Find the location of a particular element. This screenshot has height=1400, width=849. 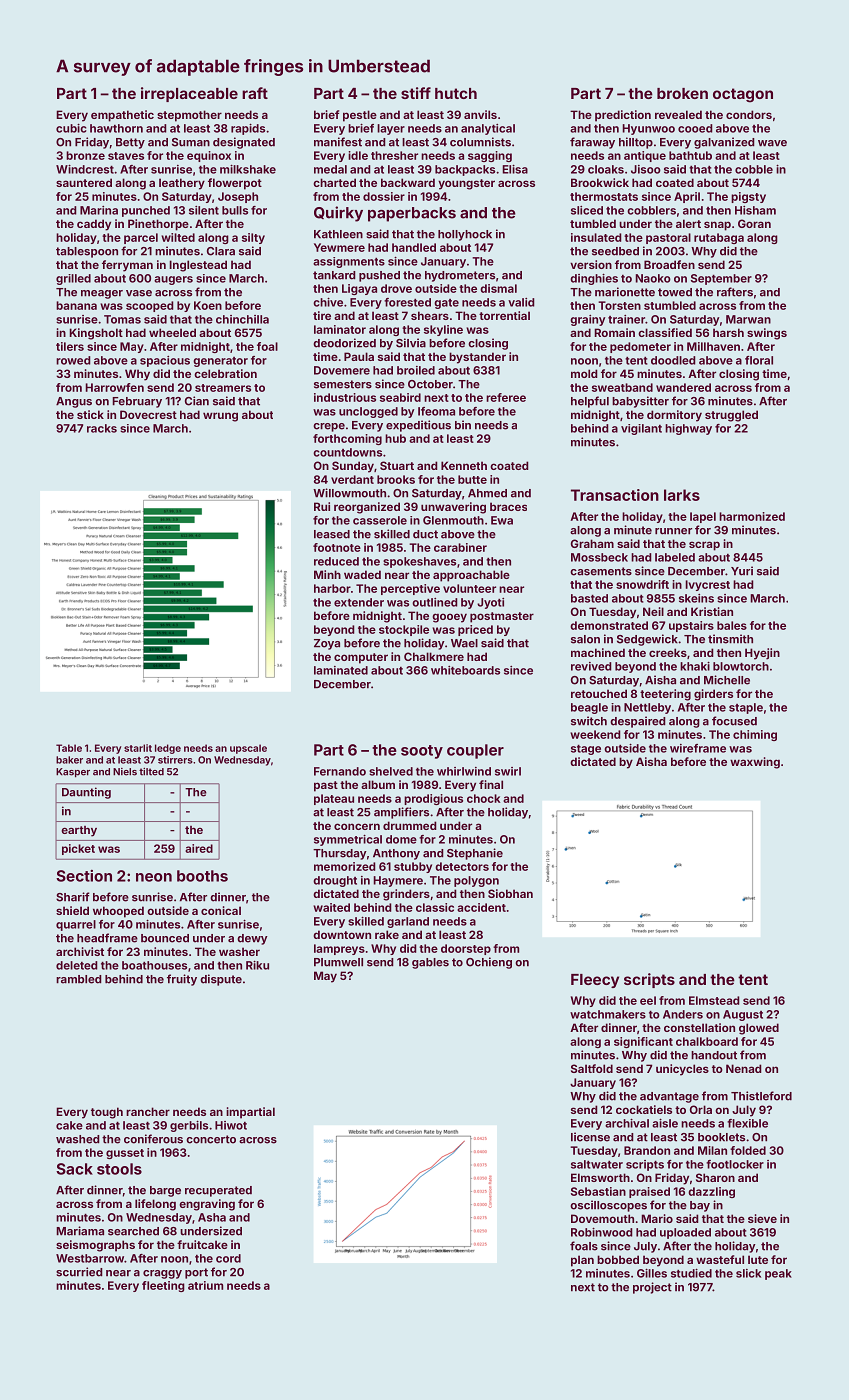

referee is located at coordinates (506, 397).
